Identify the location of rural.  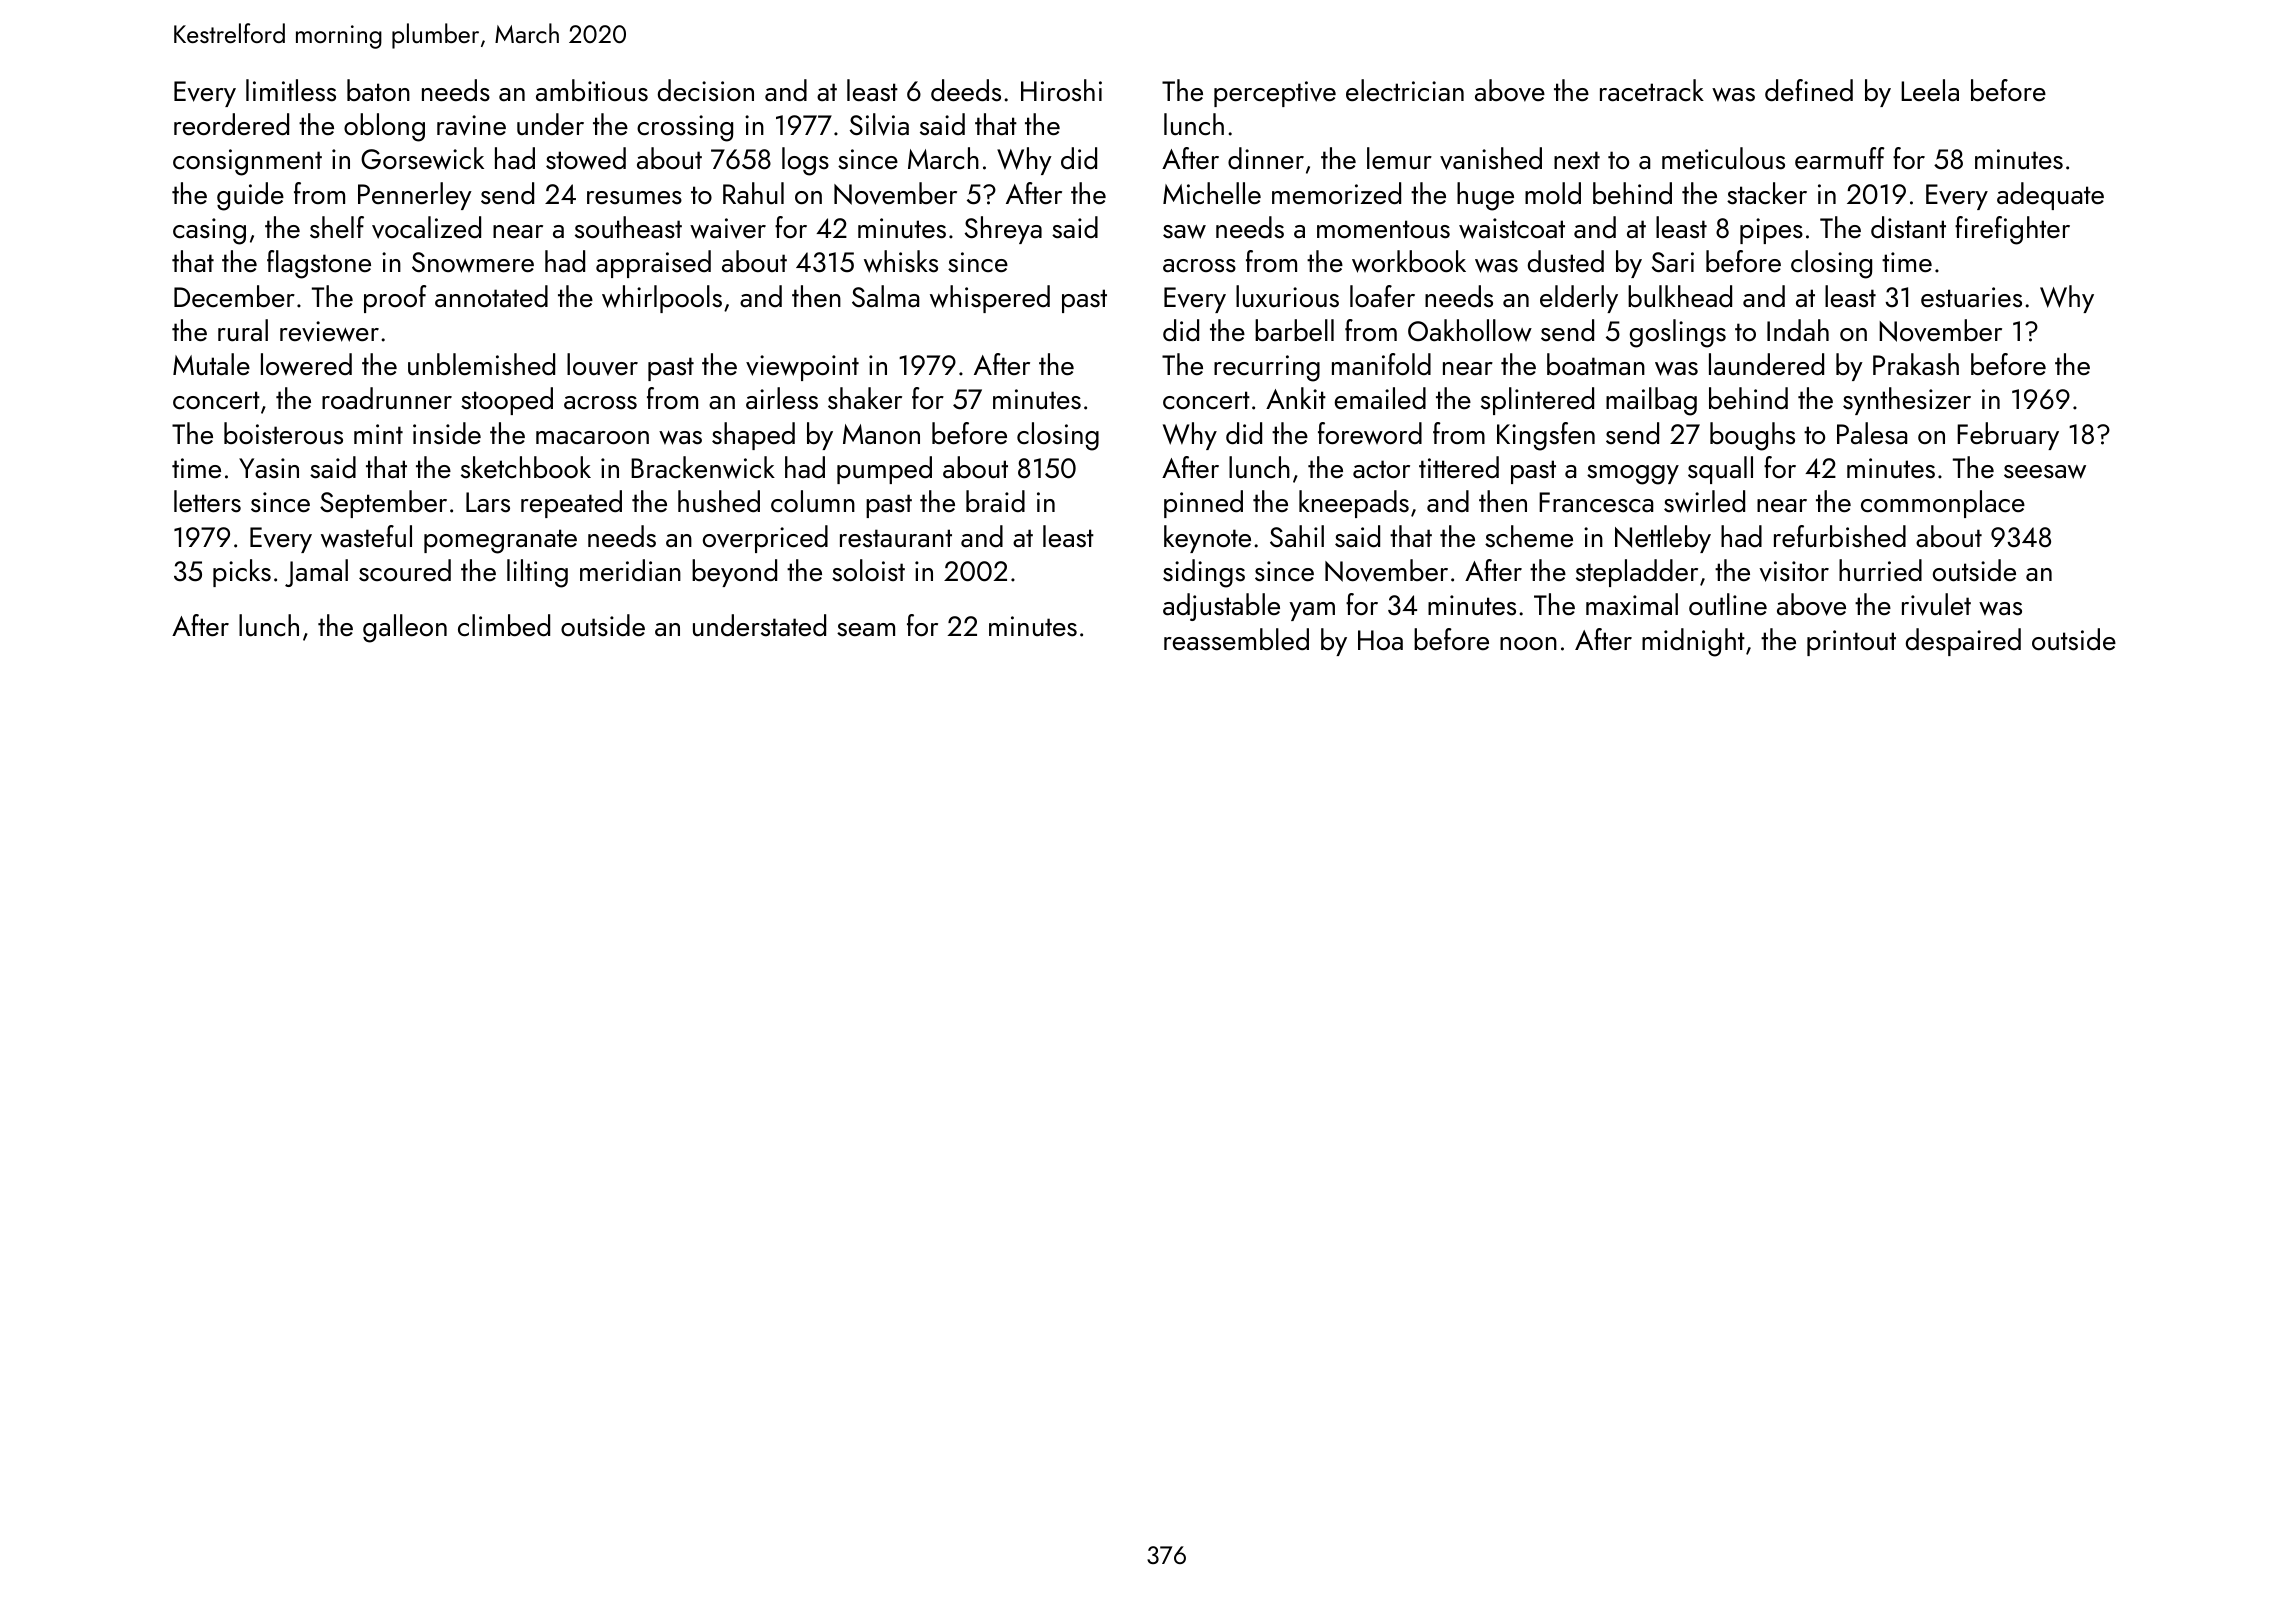
(243, 330).
